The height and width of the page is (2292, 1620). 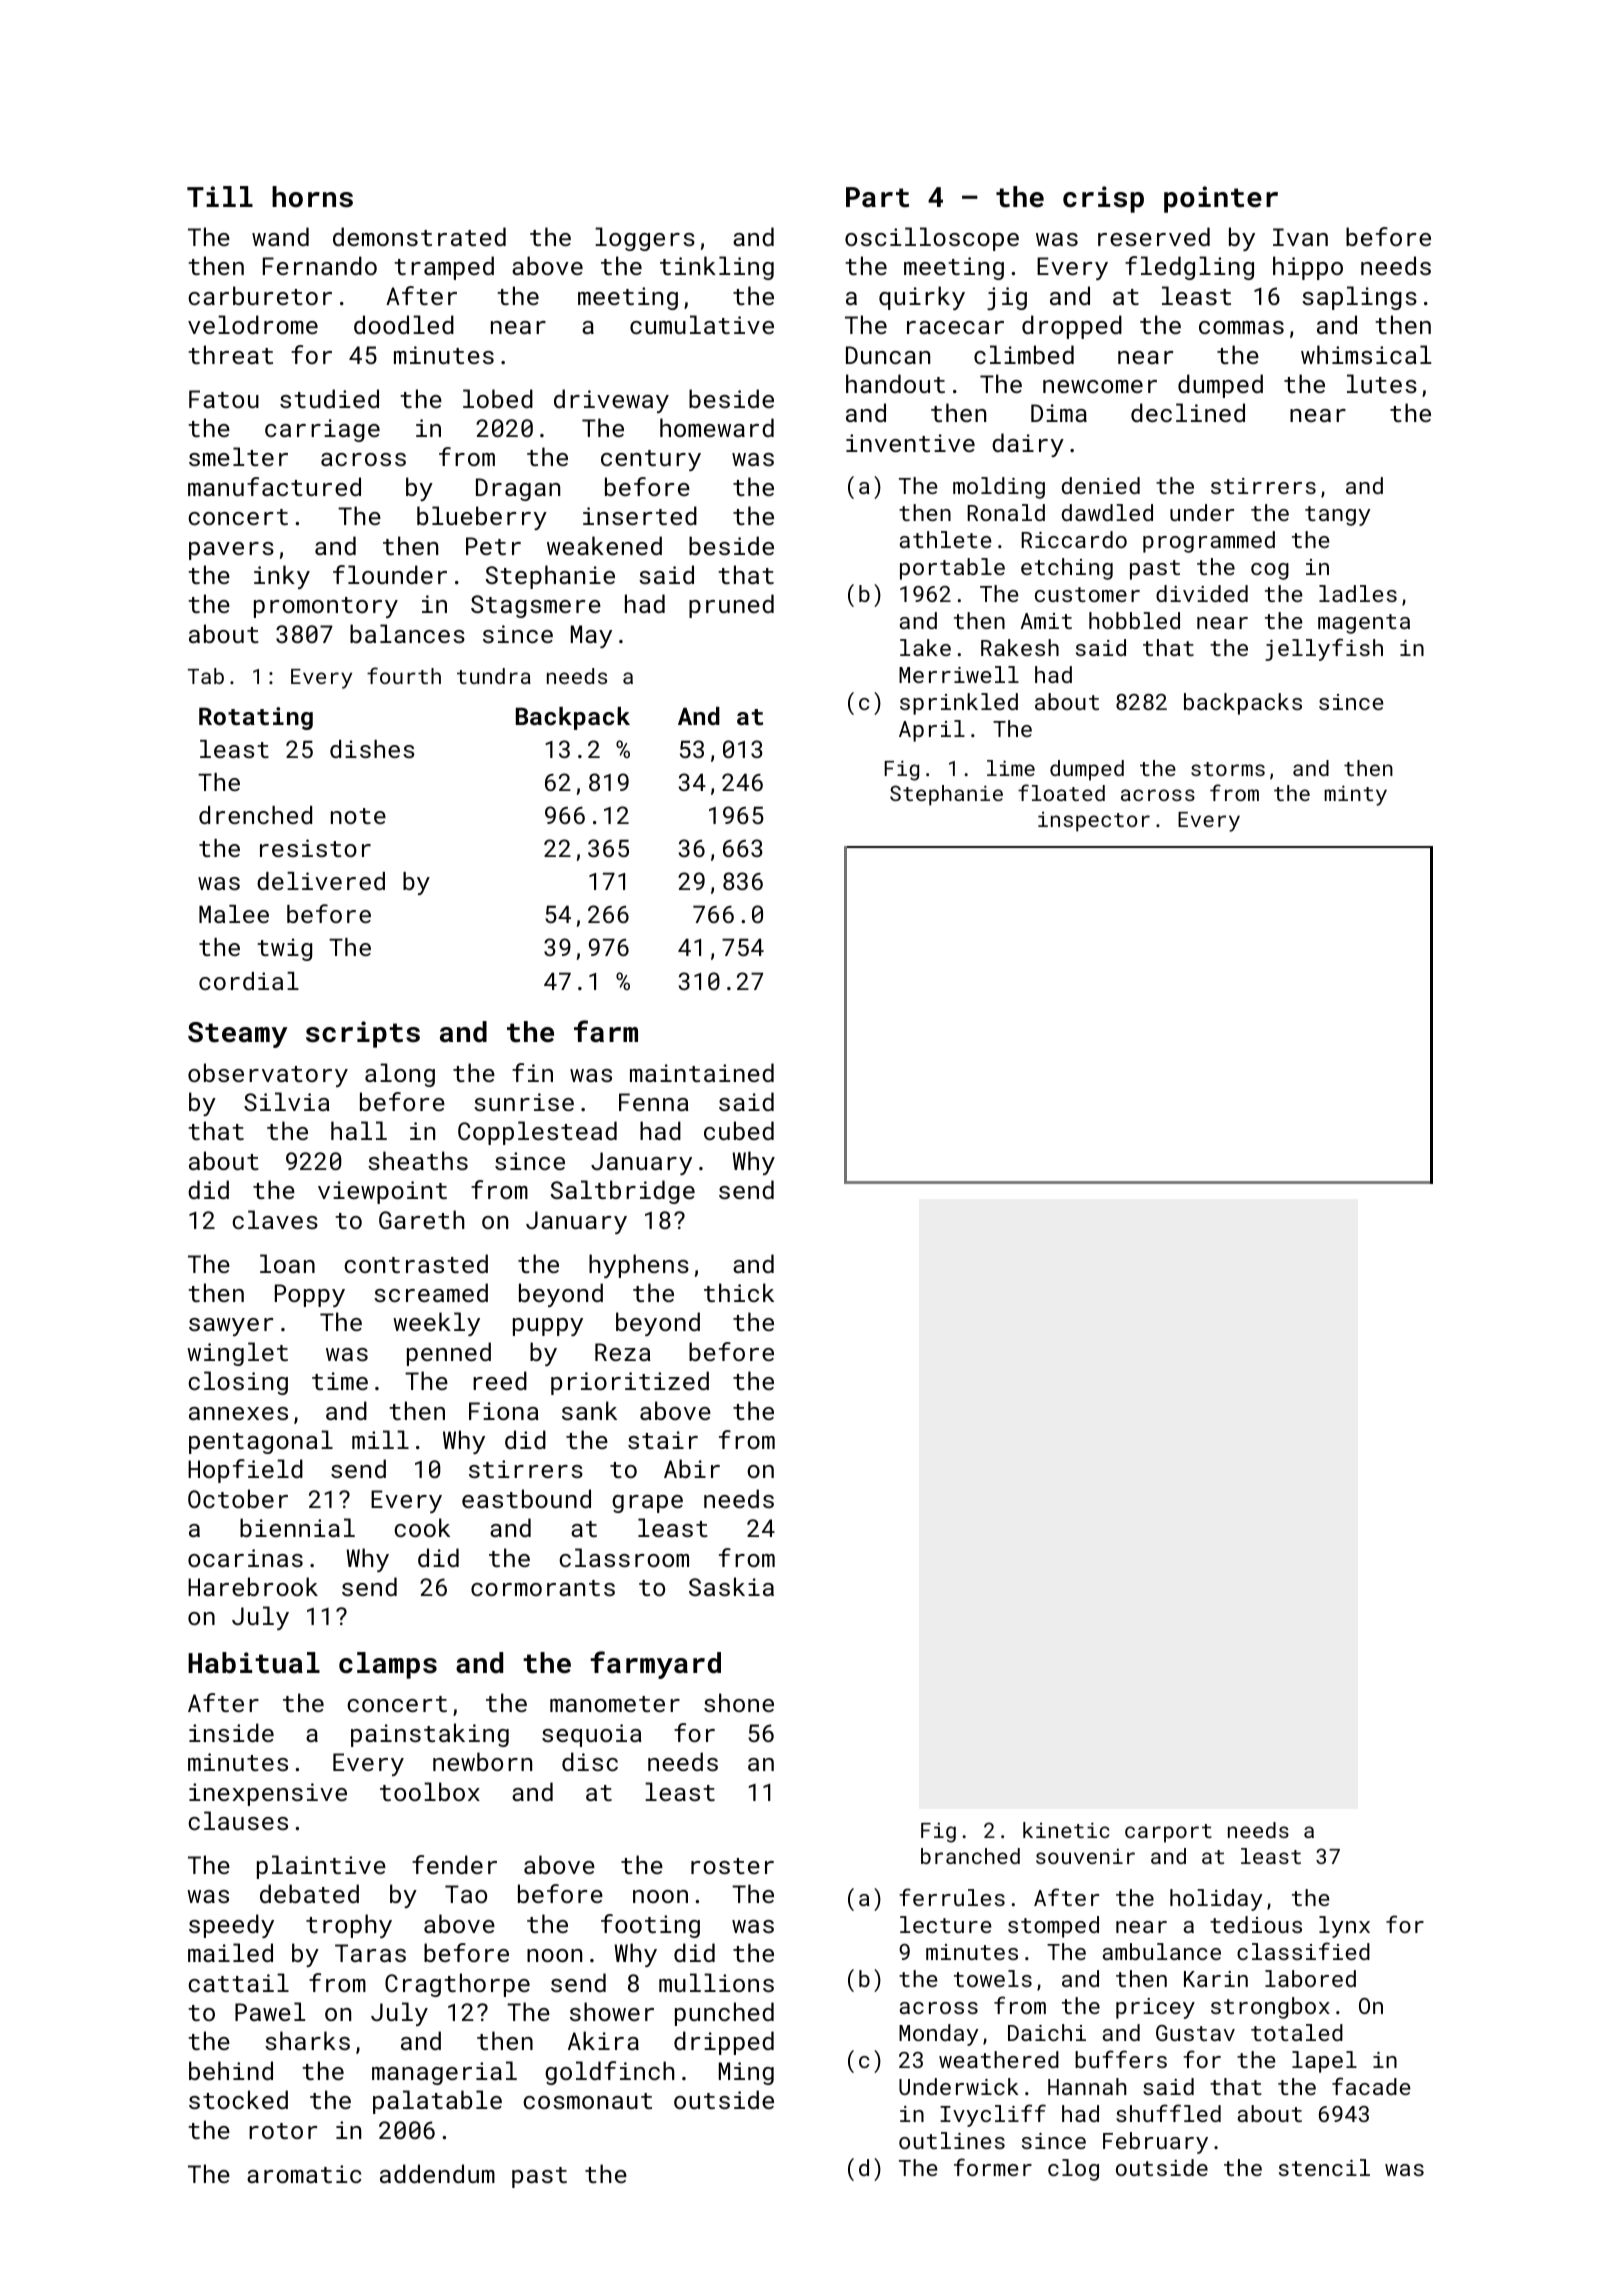 What do you see at coordinates (622, 1192) in the page?
I see `Saltbridge` at bounding box center [622, 1192].
